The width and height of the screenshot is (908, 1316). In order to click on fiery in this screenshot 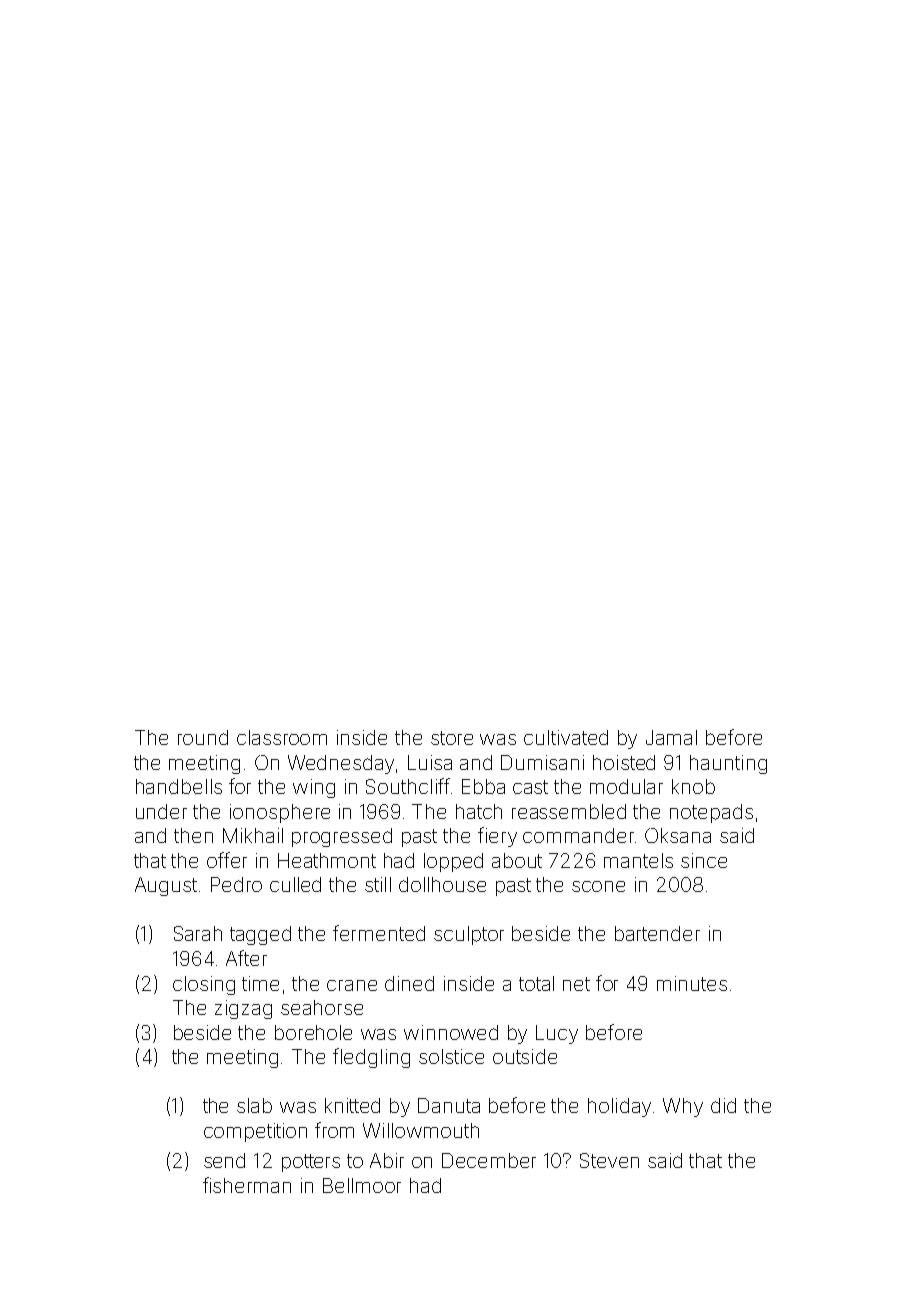, I will do `click(497, 837)`.
